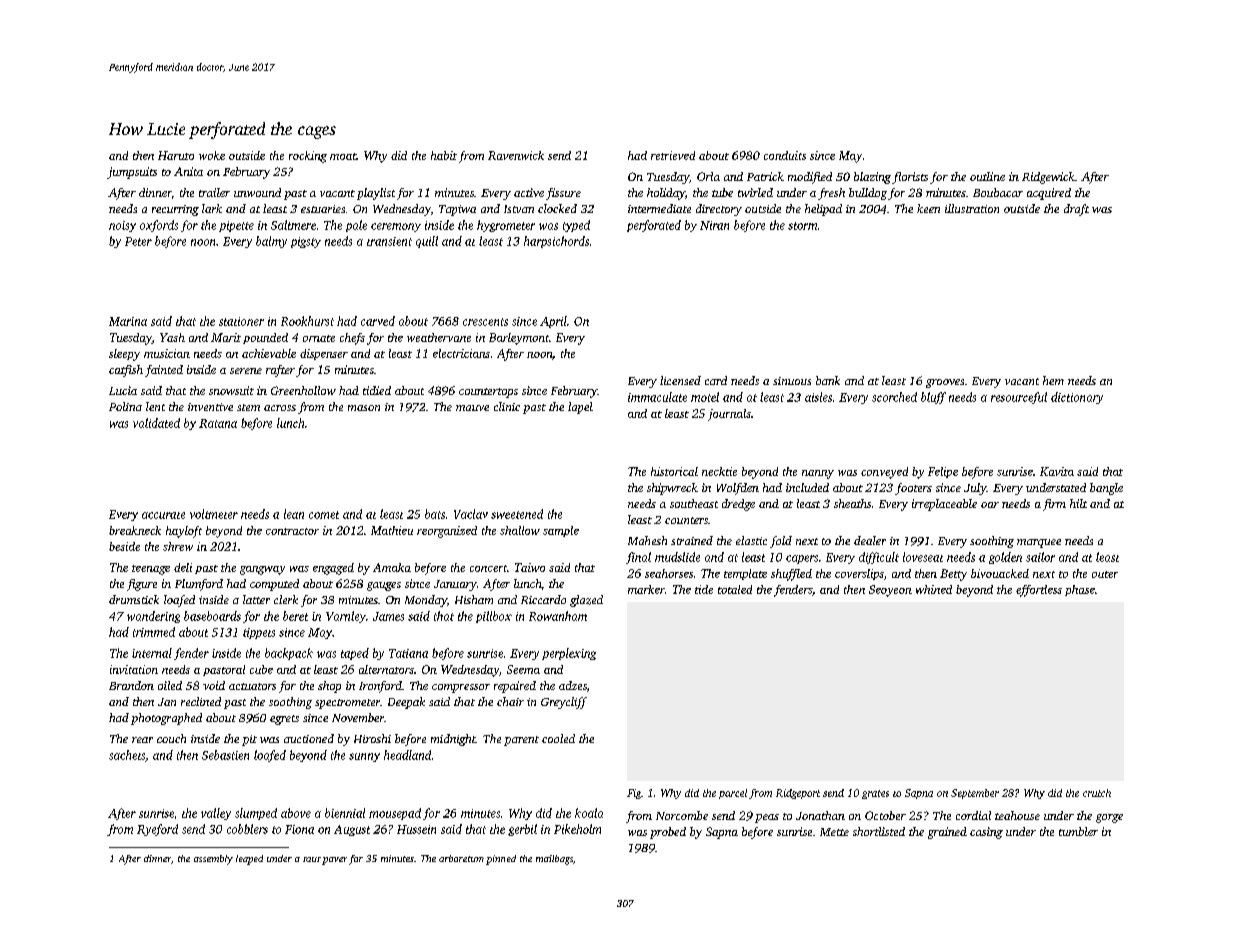  I want to click on quill, so click(427, 242).
